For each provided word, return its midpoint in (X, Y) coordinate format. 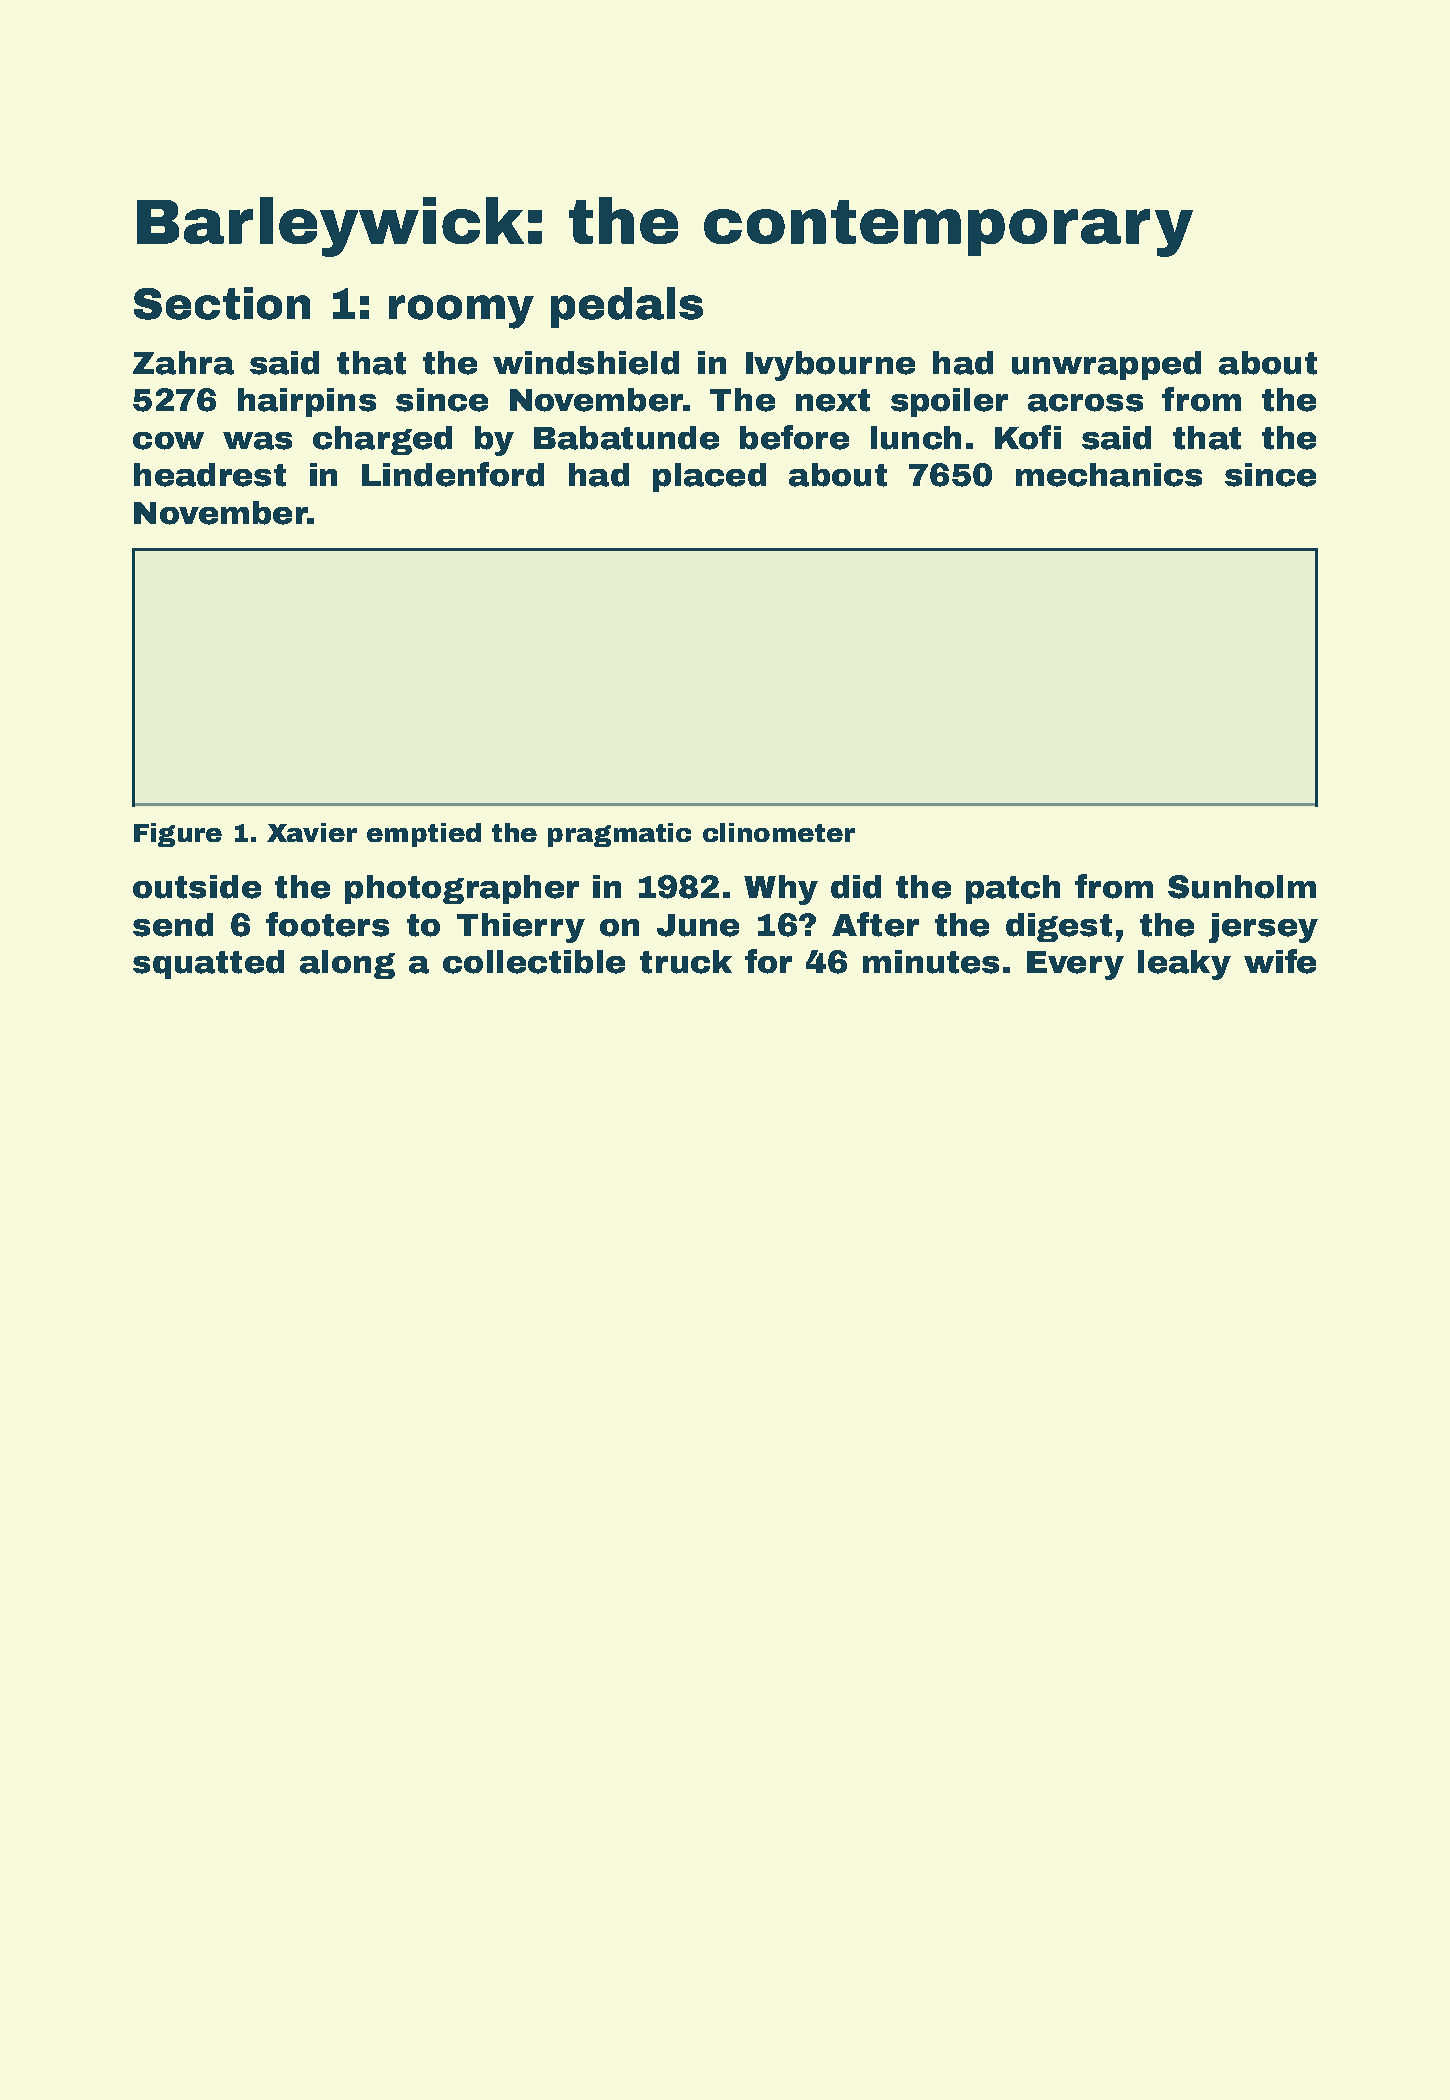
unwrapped (1106, 365)
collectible (534, 962)
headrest (210, 475)
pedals (627, 307)
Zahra (183, 363)
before (794, 437)
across (1085, 403)
